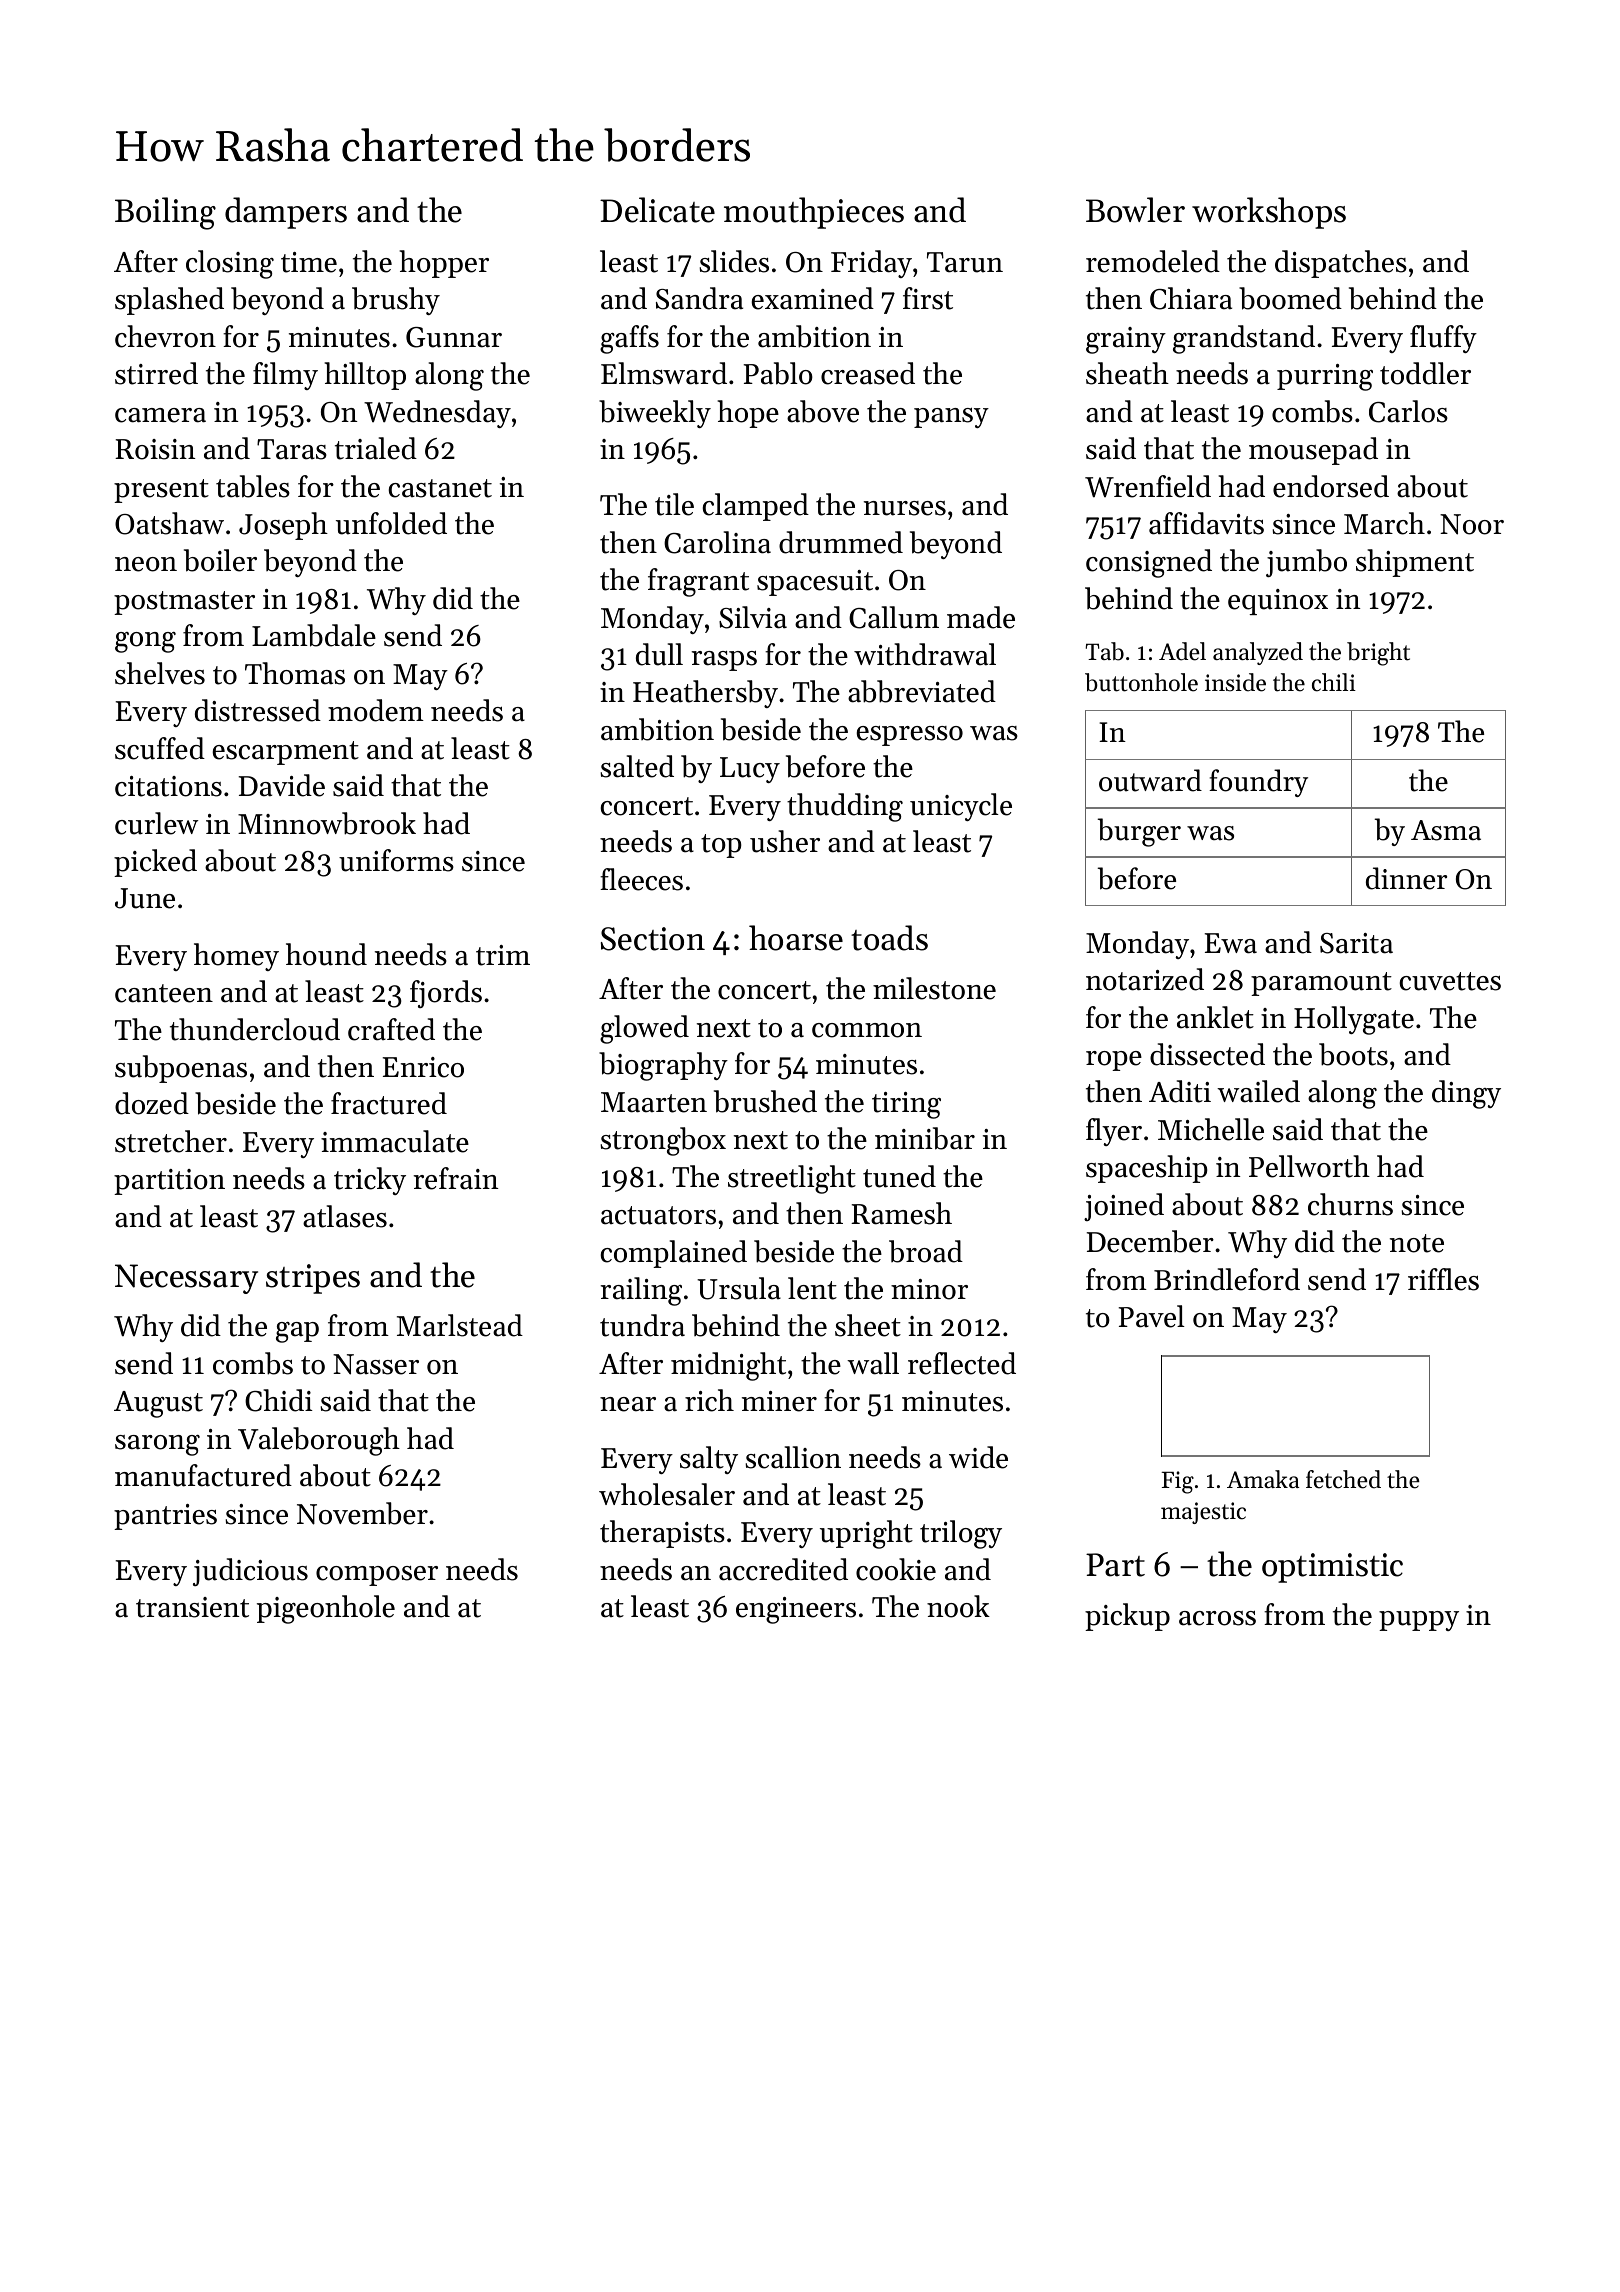 The height and width of the screenshot is (2292, 1620). Describe the element at coordinates (165, 336) in the screenshot. I see `chevron` at that location.
